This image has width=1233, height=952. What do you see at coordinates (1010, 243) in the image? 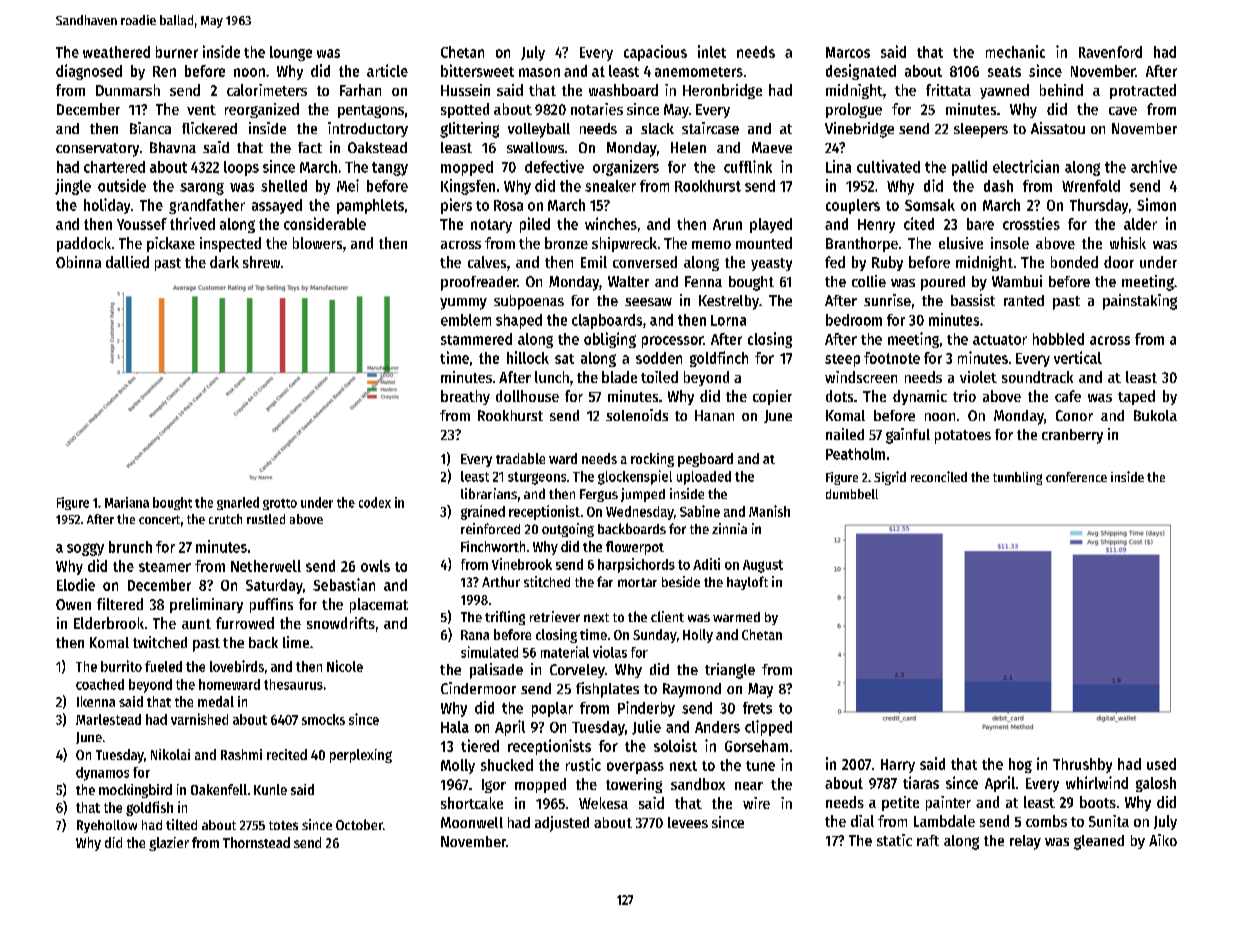
I see `insole` at bounding box center [1010, 243].
